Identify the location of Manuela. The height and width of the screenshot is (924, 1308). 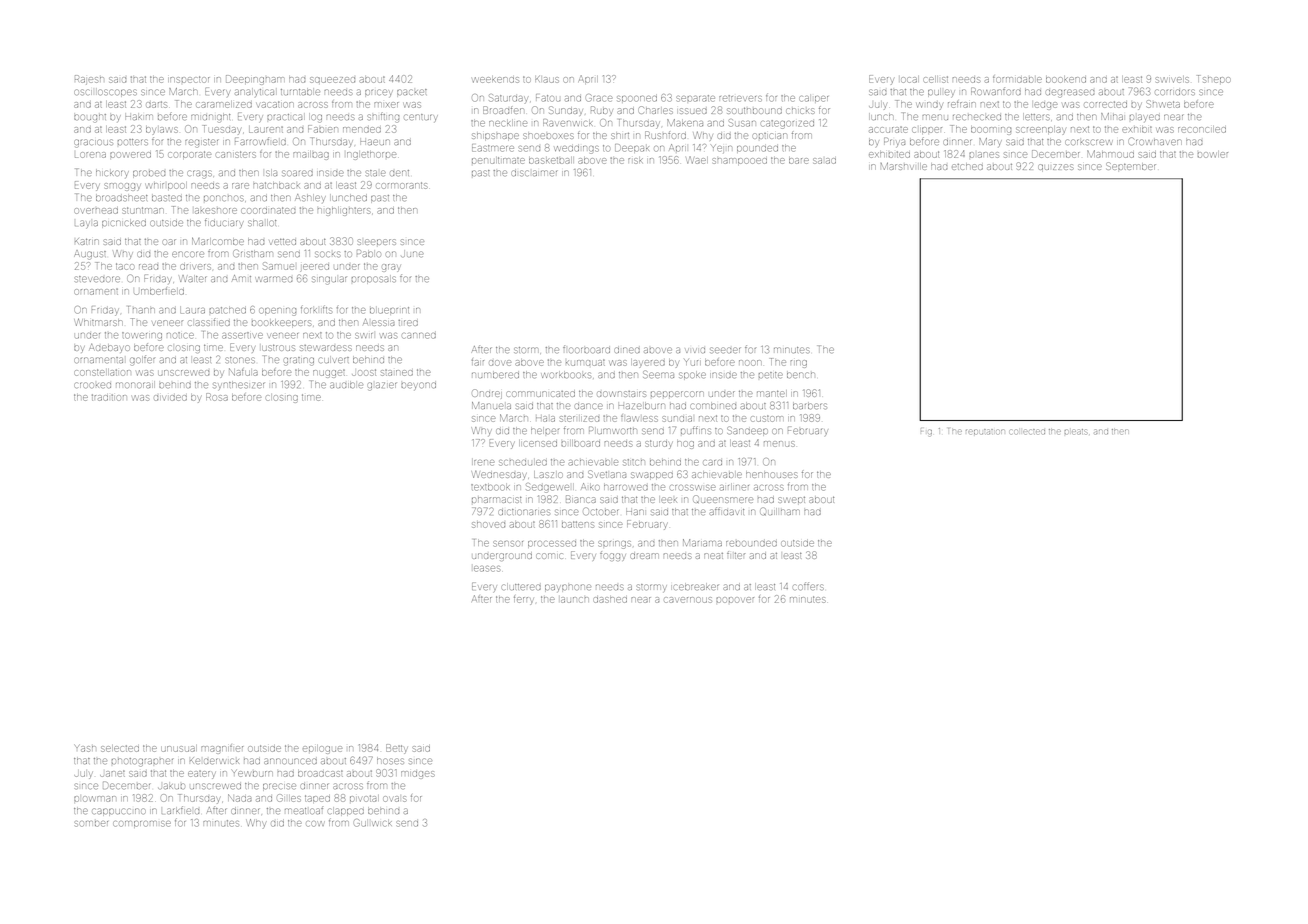
(491, 405).
